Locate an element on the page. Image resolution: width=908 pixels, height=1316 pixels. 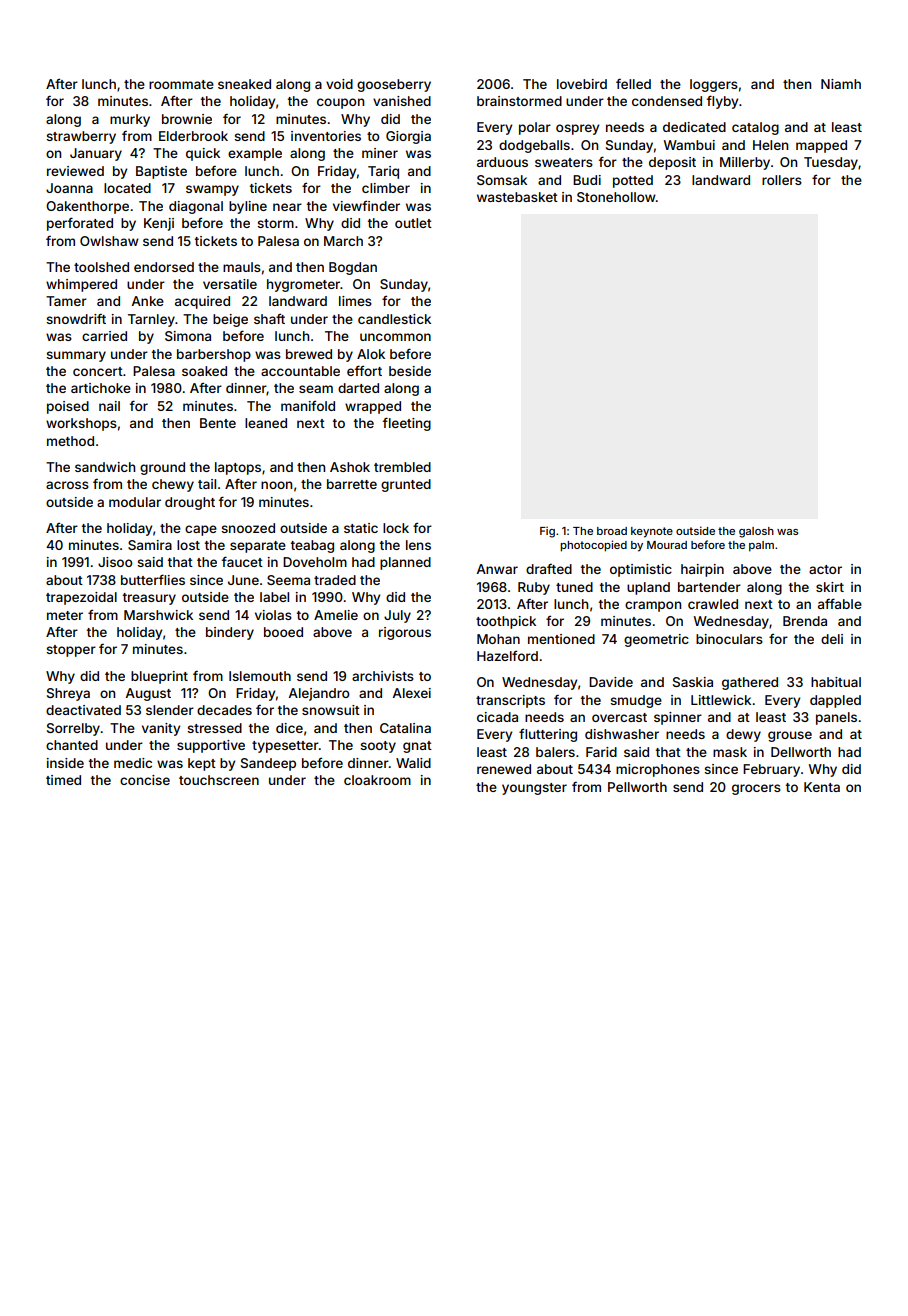
Helen is located at coordinates (770, 145).
